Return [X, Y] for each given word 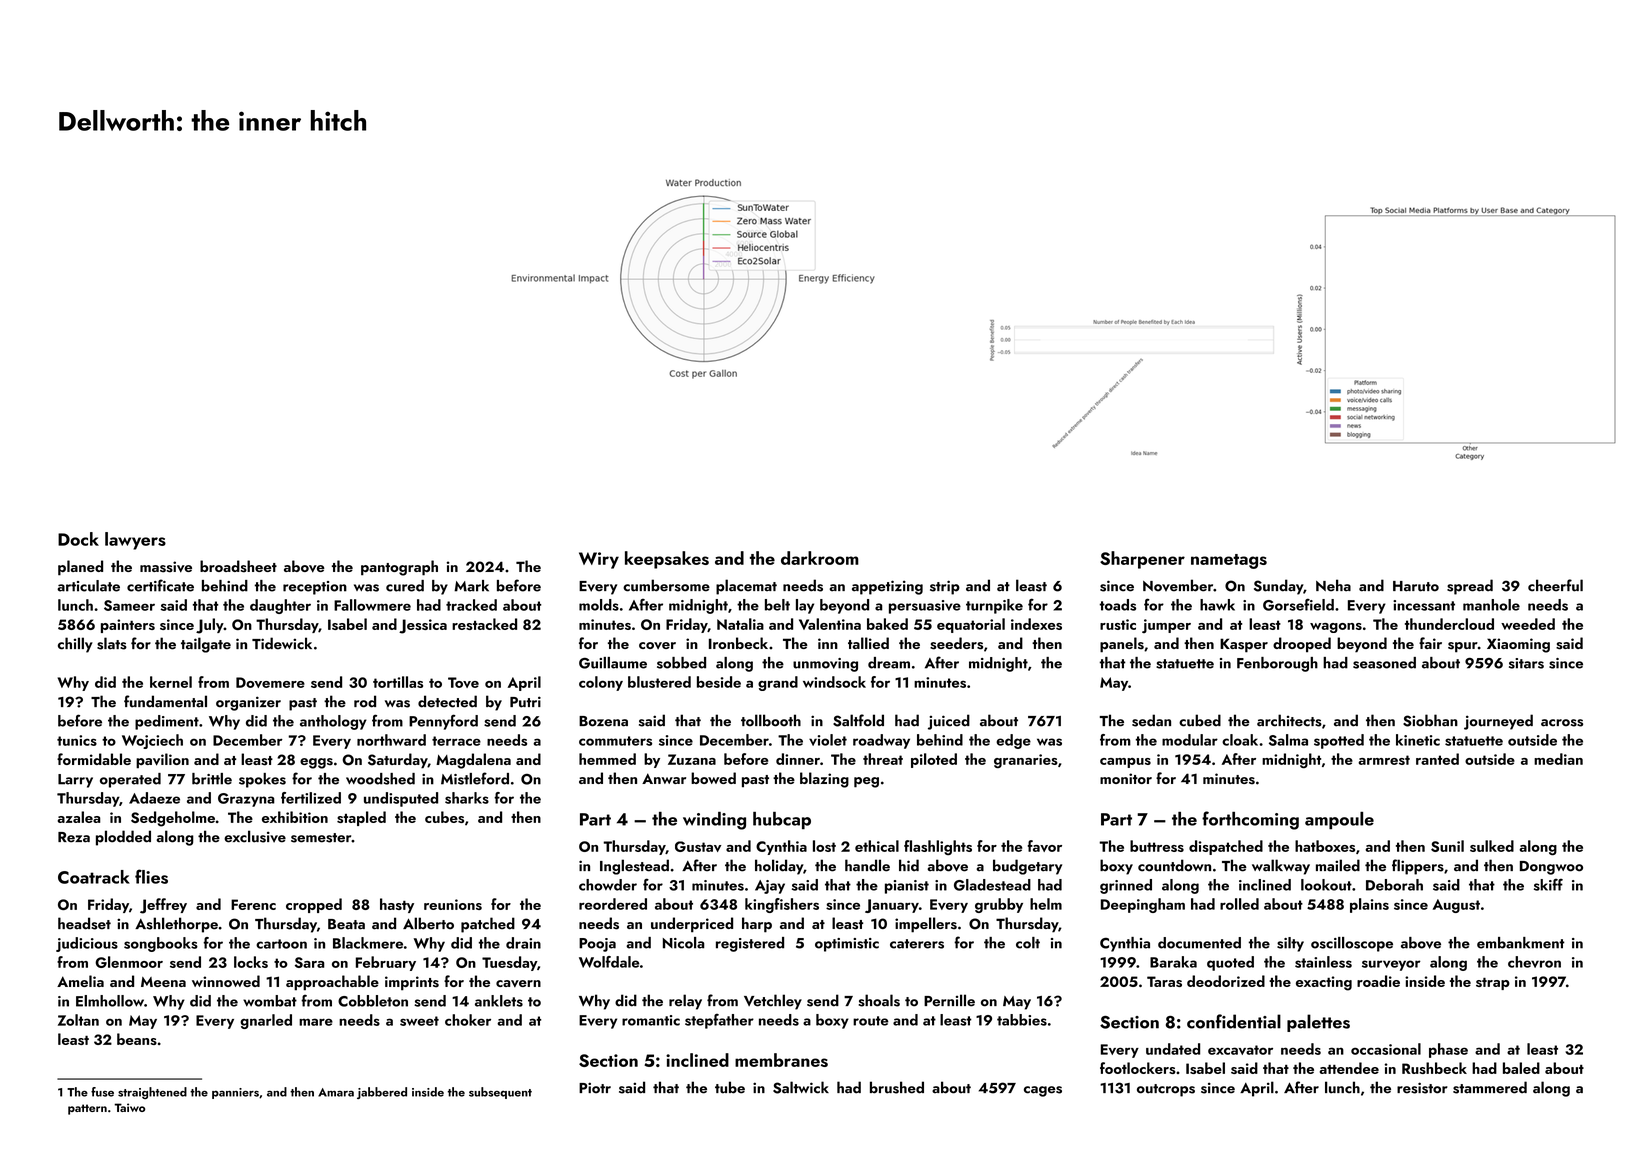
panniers [235, 1093]
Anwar [664, 778]
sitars [1526, 663]
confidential [1234, 1021]
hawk [1217, 605]
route [871, 1021]
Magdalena [473, 761]
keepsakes [667, 560]
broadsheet [238, 566]
